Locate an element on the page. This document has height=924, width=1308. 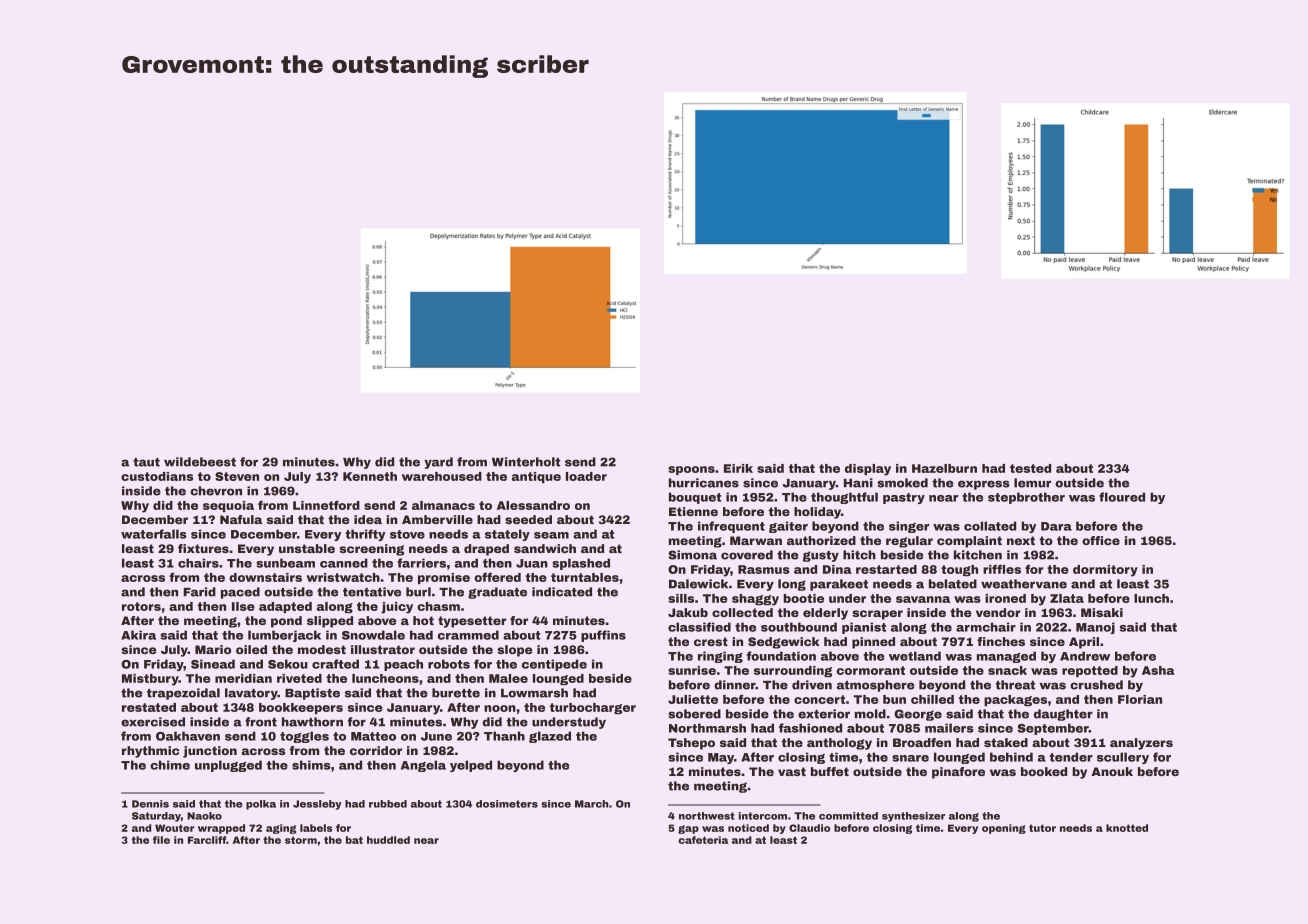
puffins is located at coordinates (603, 636).
